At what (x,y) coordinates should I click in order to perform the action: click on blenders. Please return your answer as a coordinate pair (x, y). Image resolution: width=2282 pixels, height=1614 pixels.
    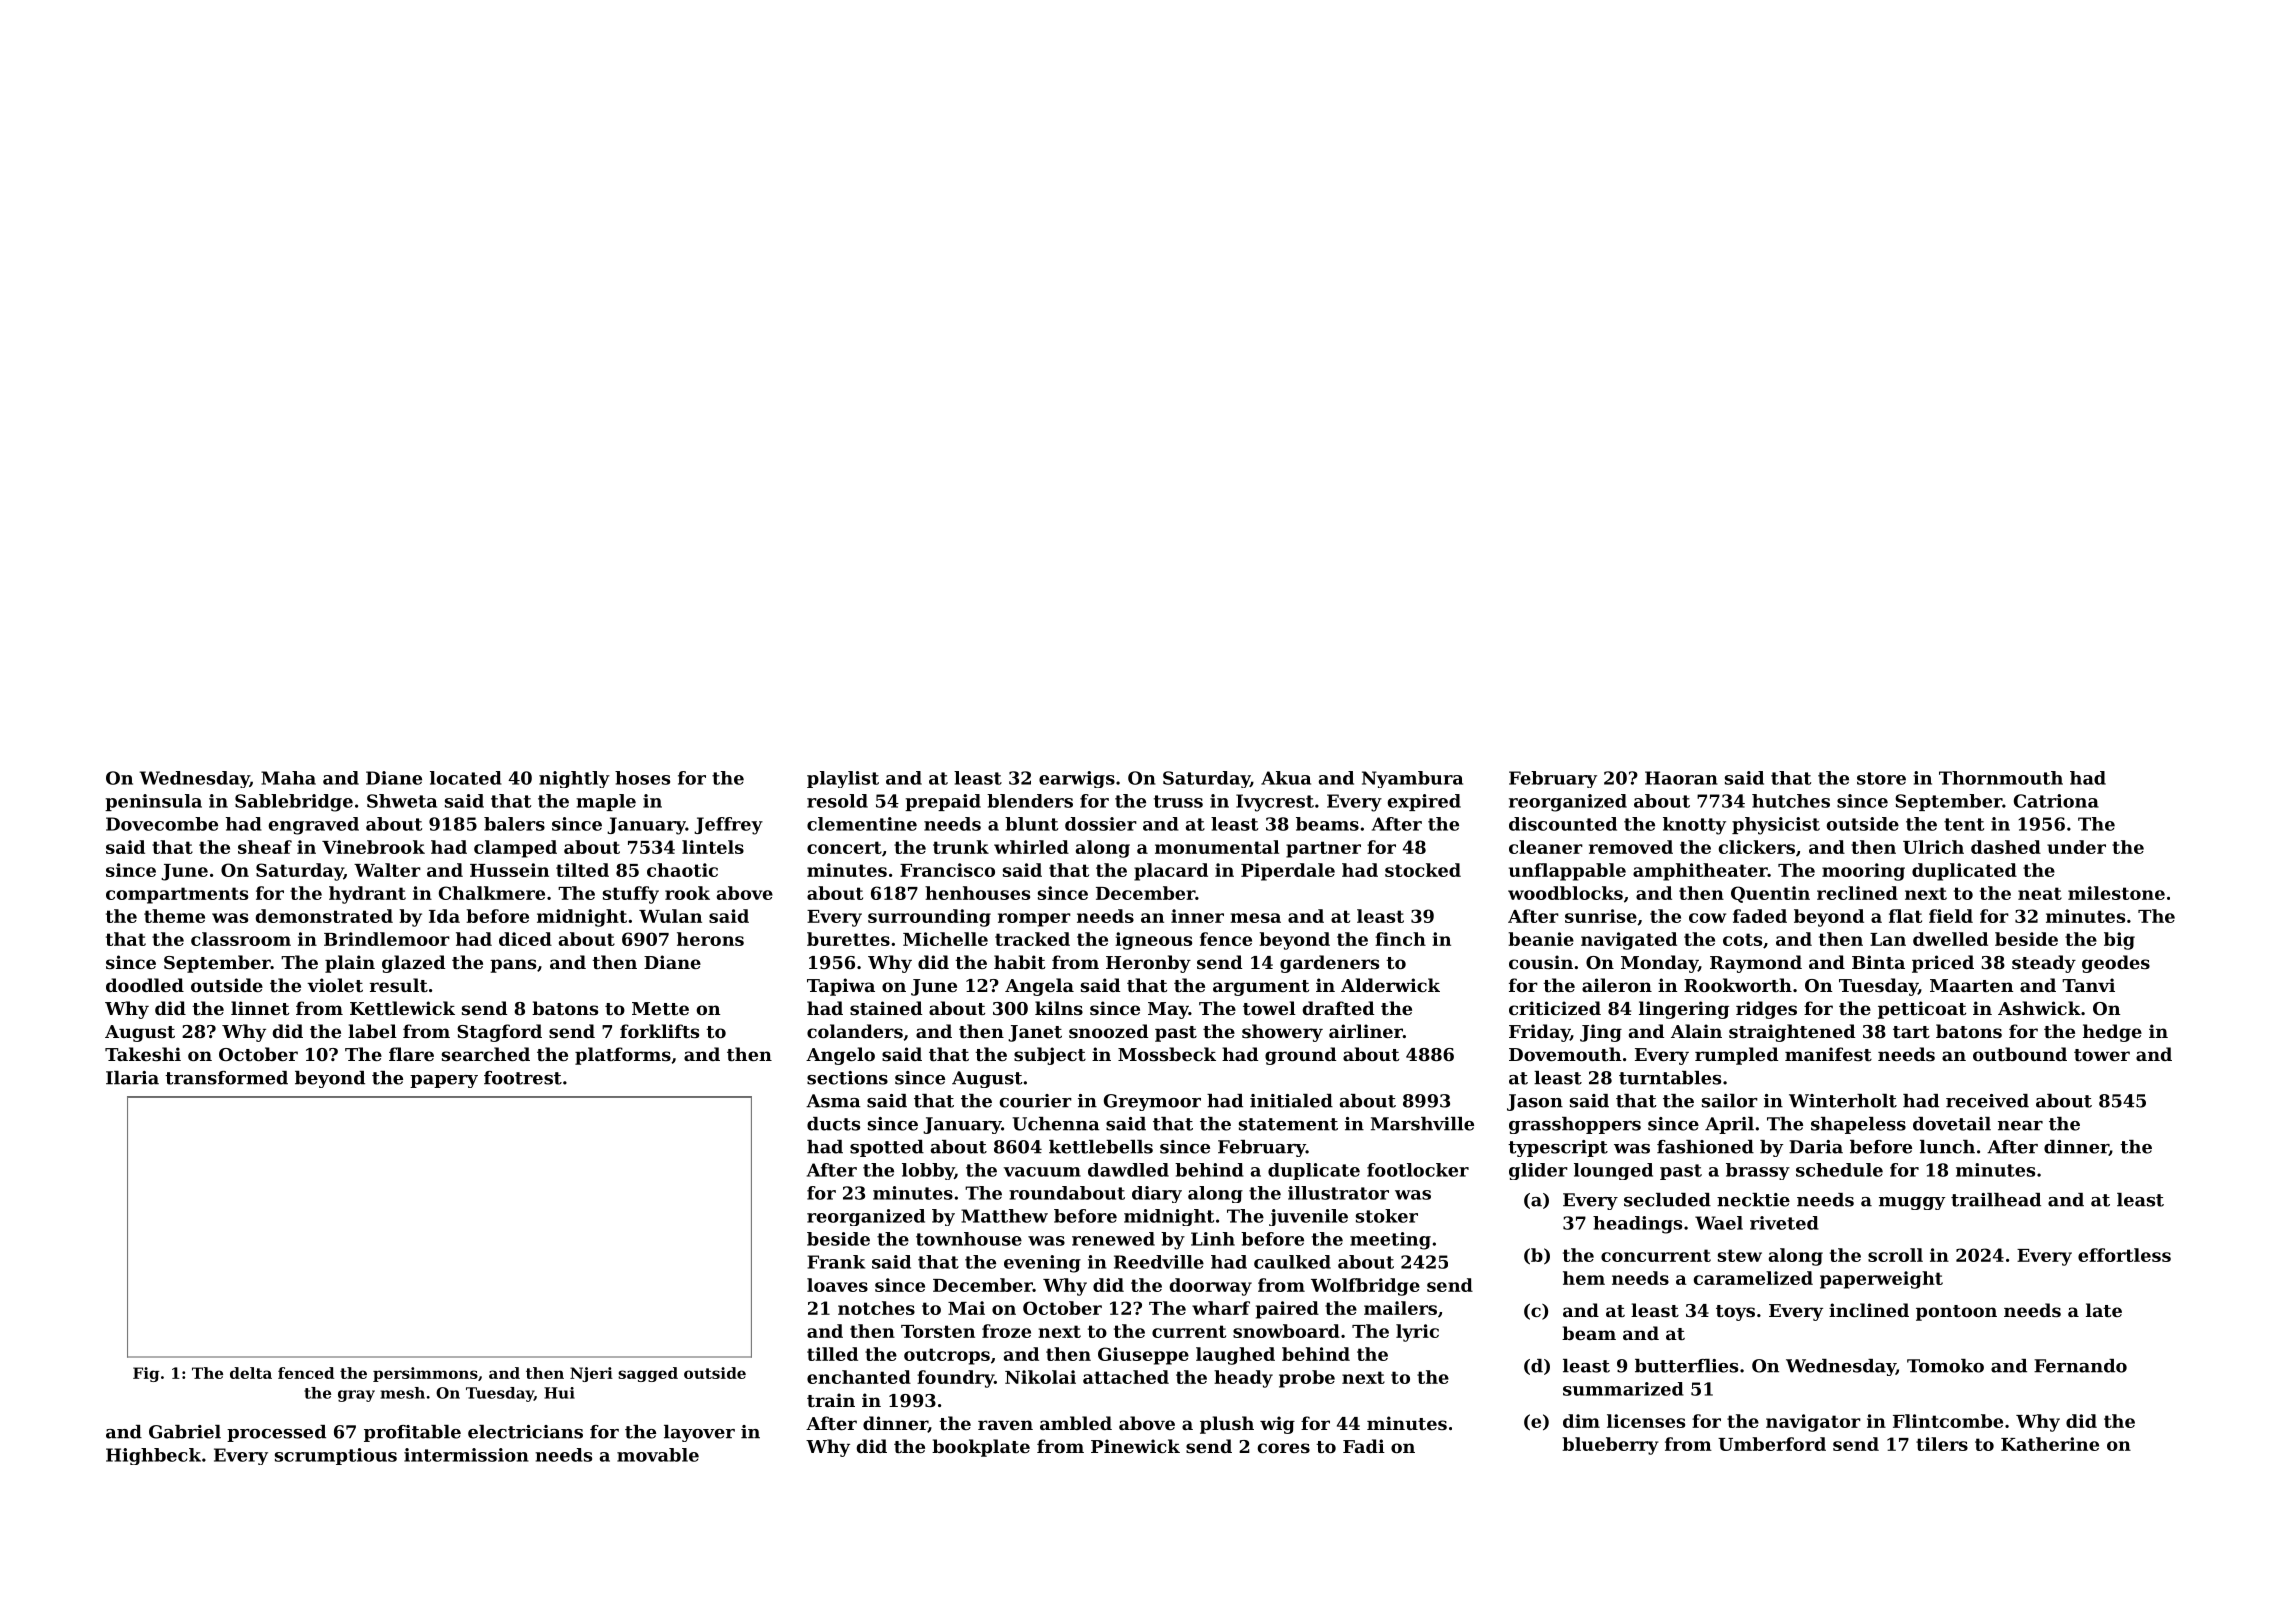
    Looking at the image, I should click on (1030, 801).
